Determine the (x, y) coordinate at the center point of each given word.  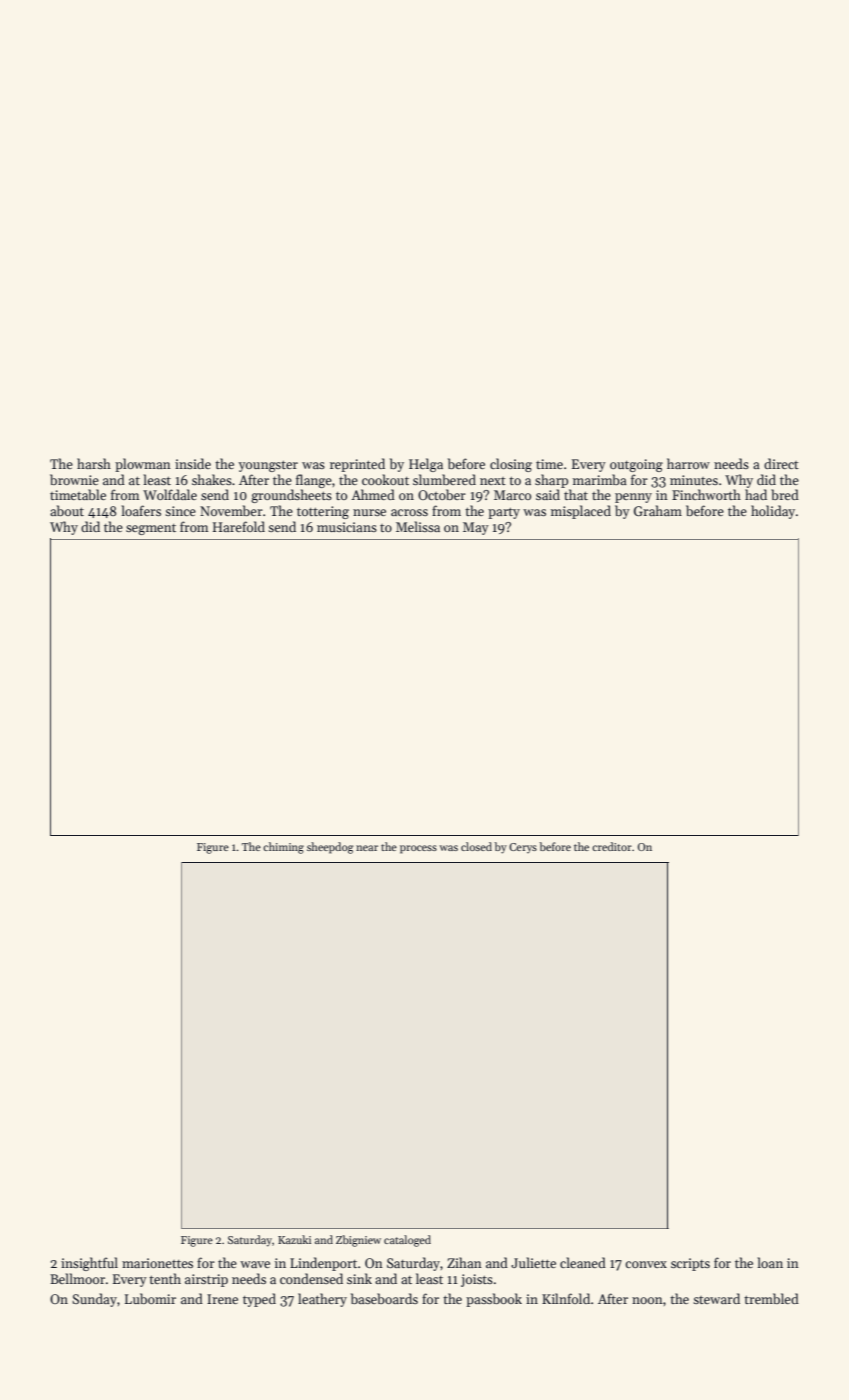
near (367, 848)
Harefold (239, 526)
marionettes (157, 1263)
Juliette (533, 1262)
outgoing (636, 465)
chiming (283, 848)
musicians (347, 527)
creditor (612, 846)
